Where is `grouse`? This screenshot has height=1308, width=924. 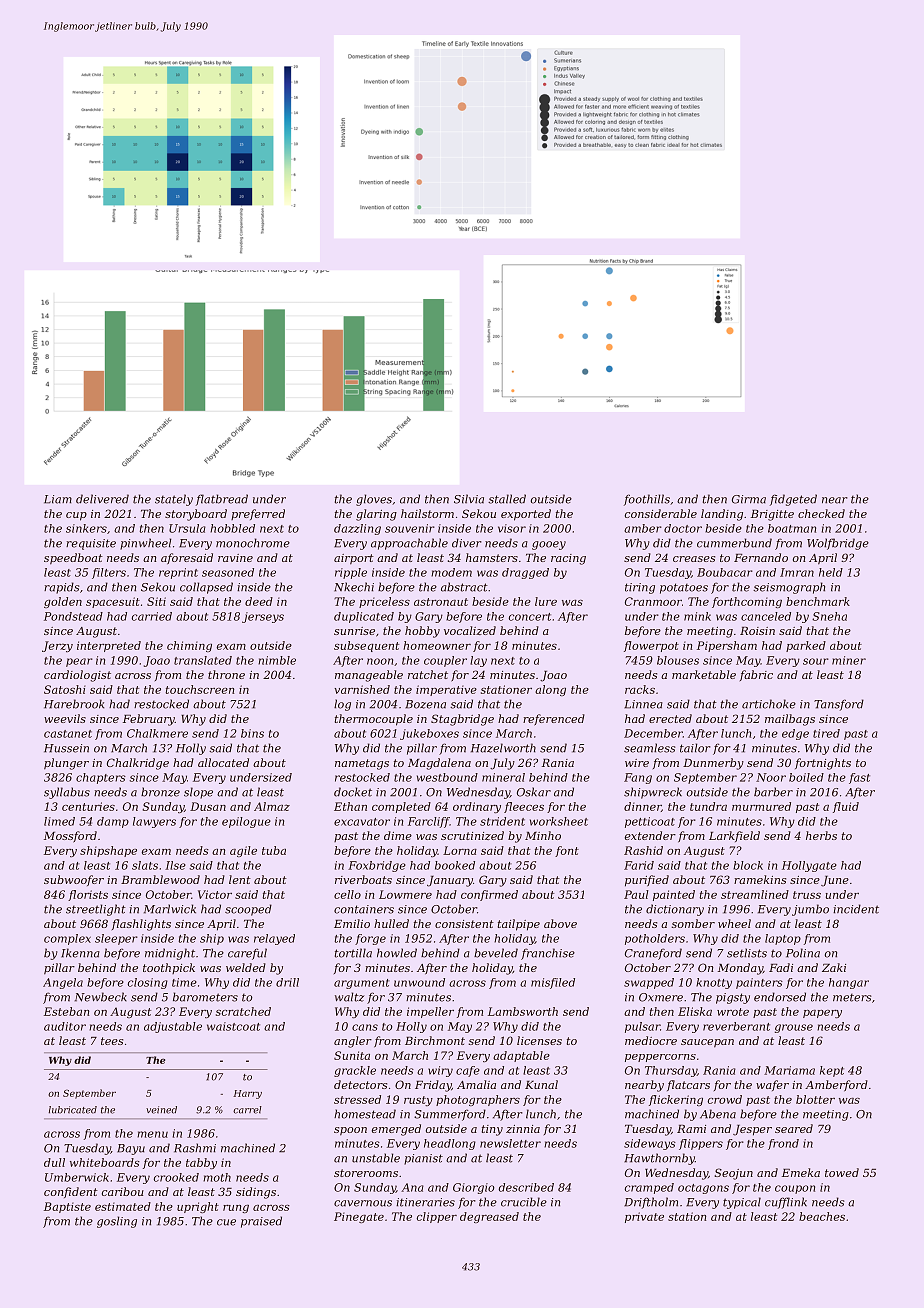 grouse is located at coordinates (794, 1028).
